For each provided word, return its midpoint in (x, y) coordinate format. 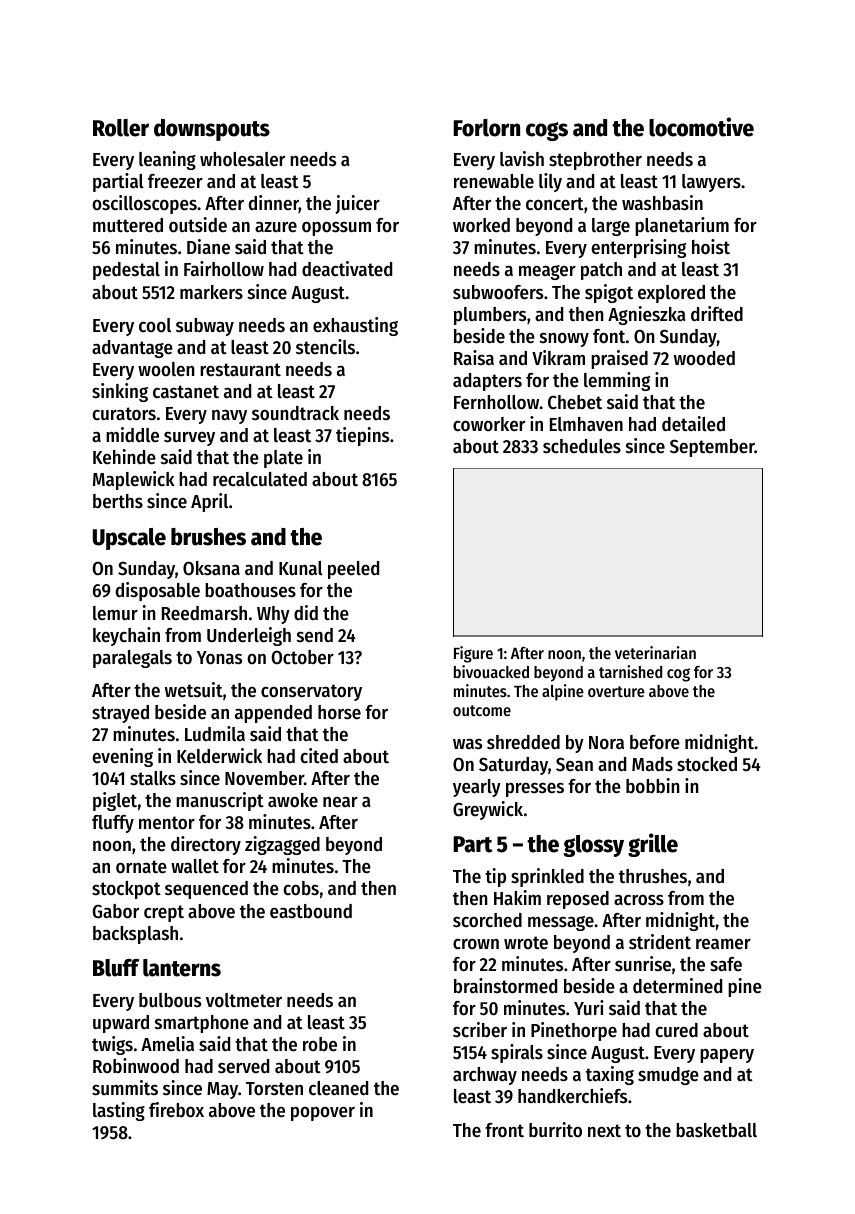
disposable (158, 591)
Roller (121, 128)
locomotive (701, 127)
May (222, 1090)
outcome (482, 710)
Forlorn (487, 128)
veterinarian (655, 652)
